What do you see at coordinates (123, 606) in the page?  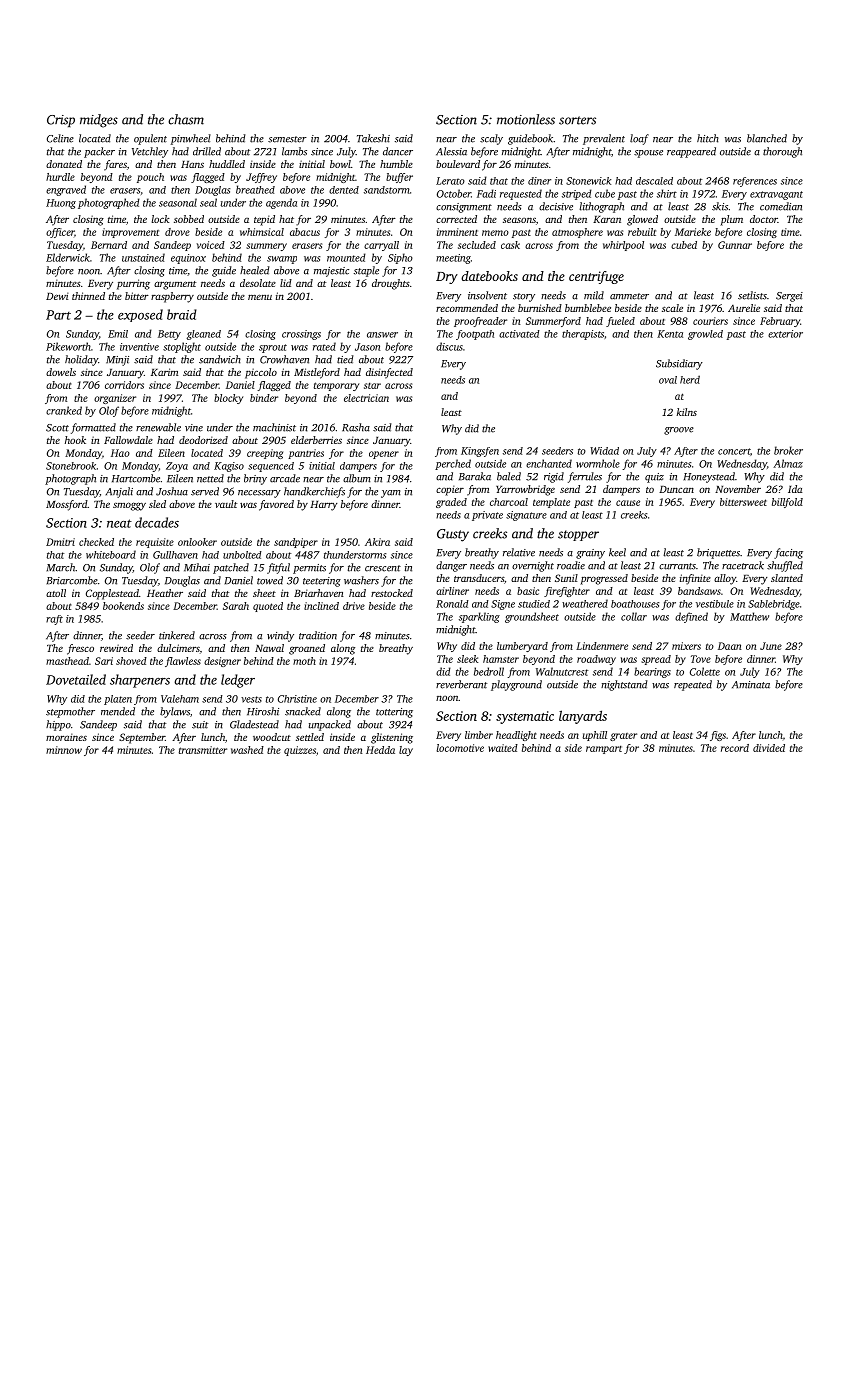 I see `bookends` at bounding box center [123, 606].
